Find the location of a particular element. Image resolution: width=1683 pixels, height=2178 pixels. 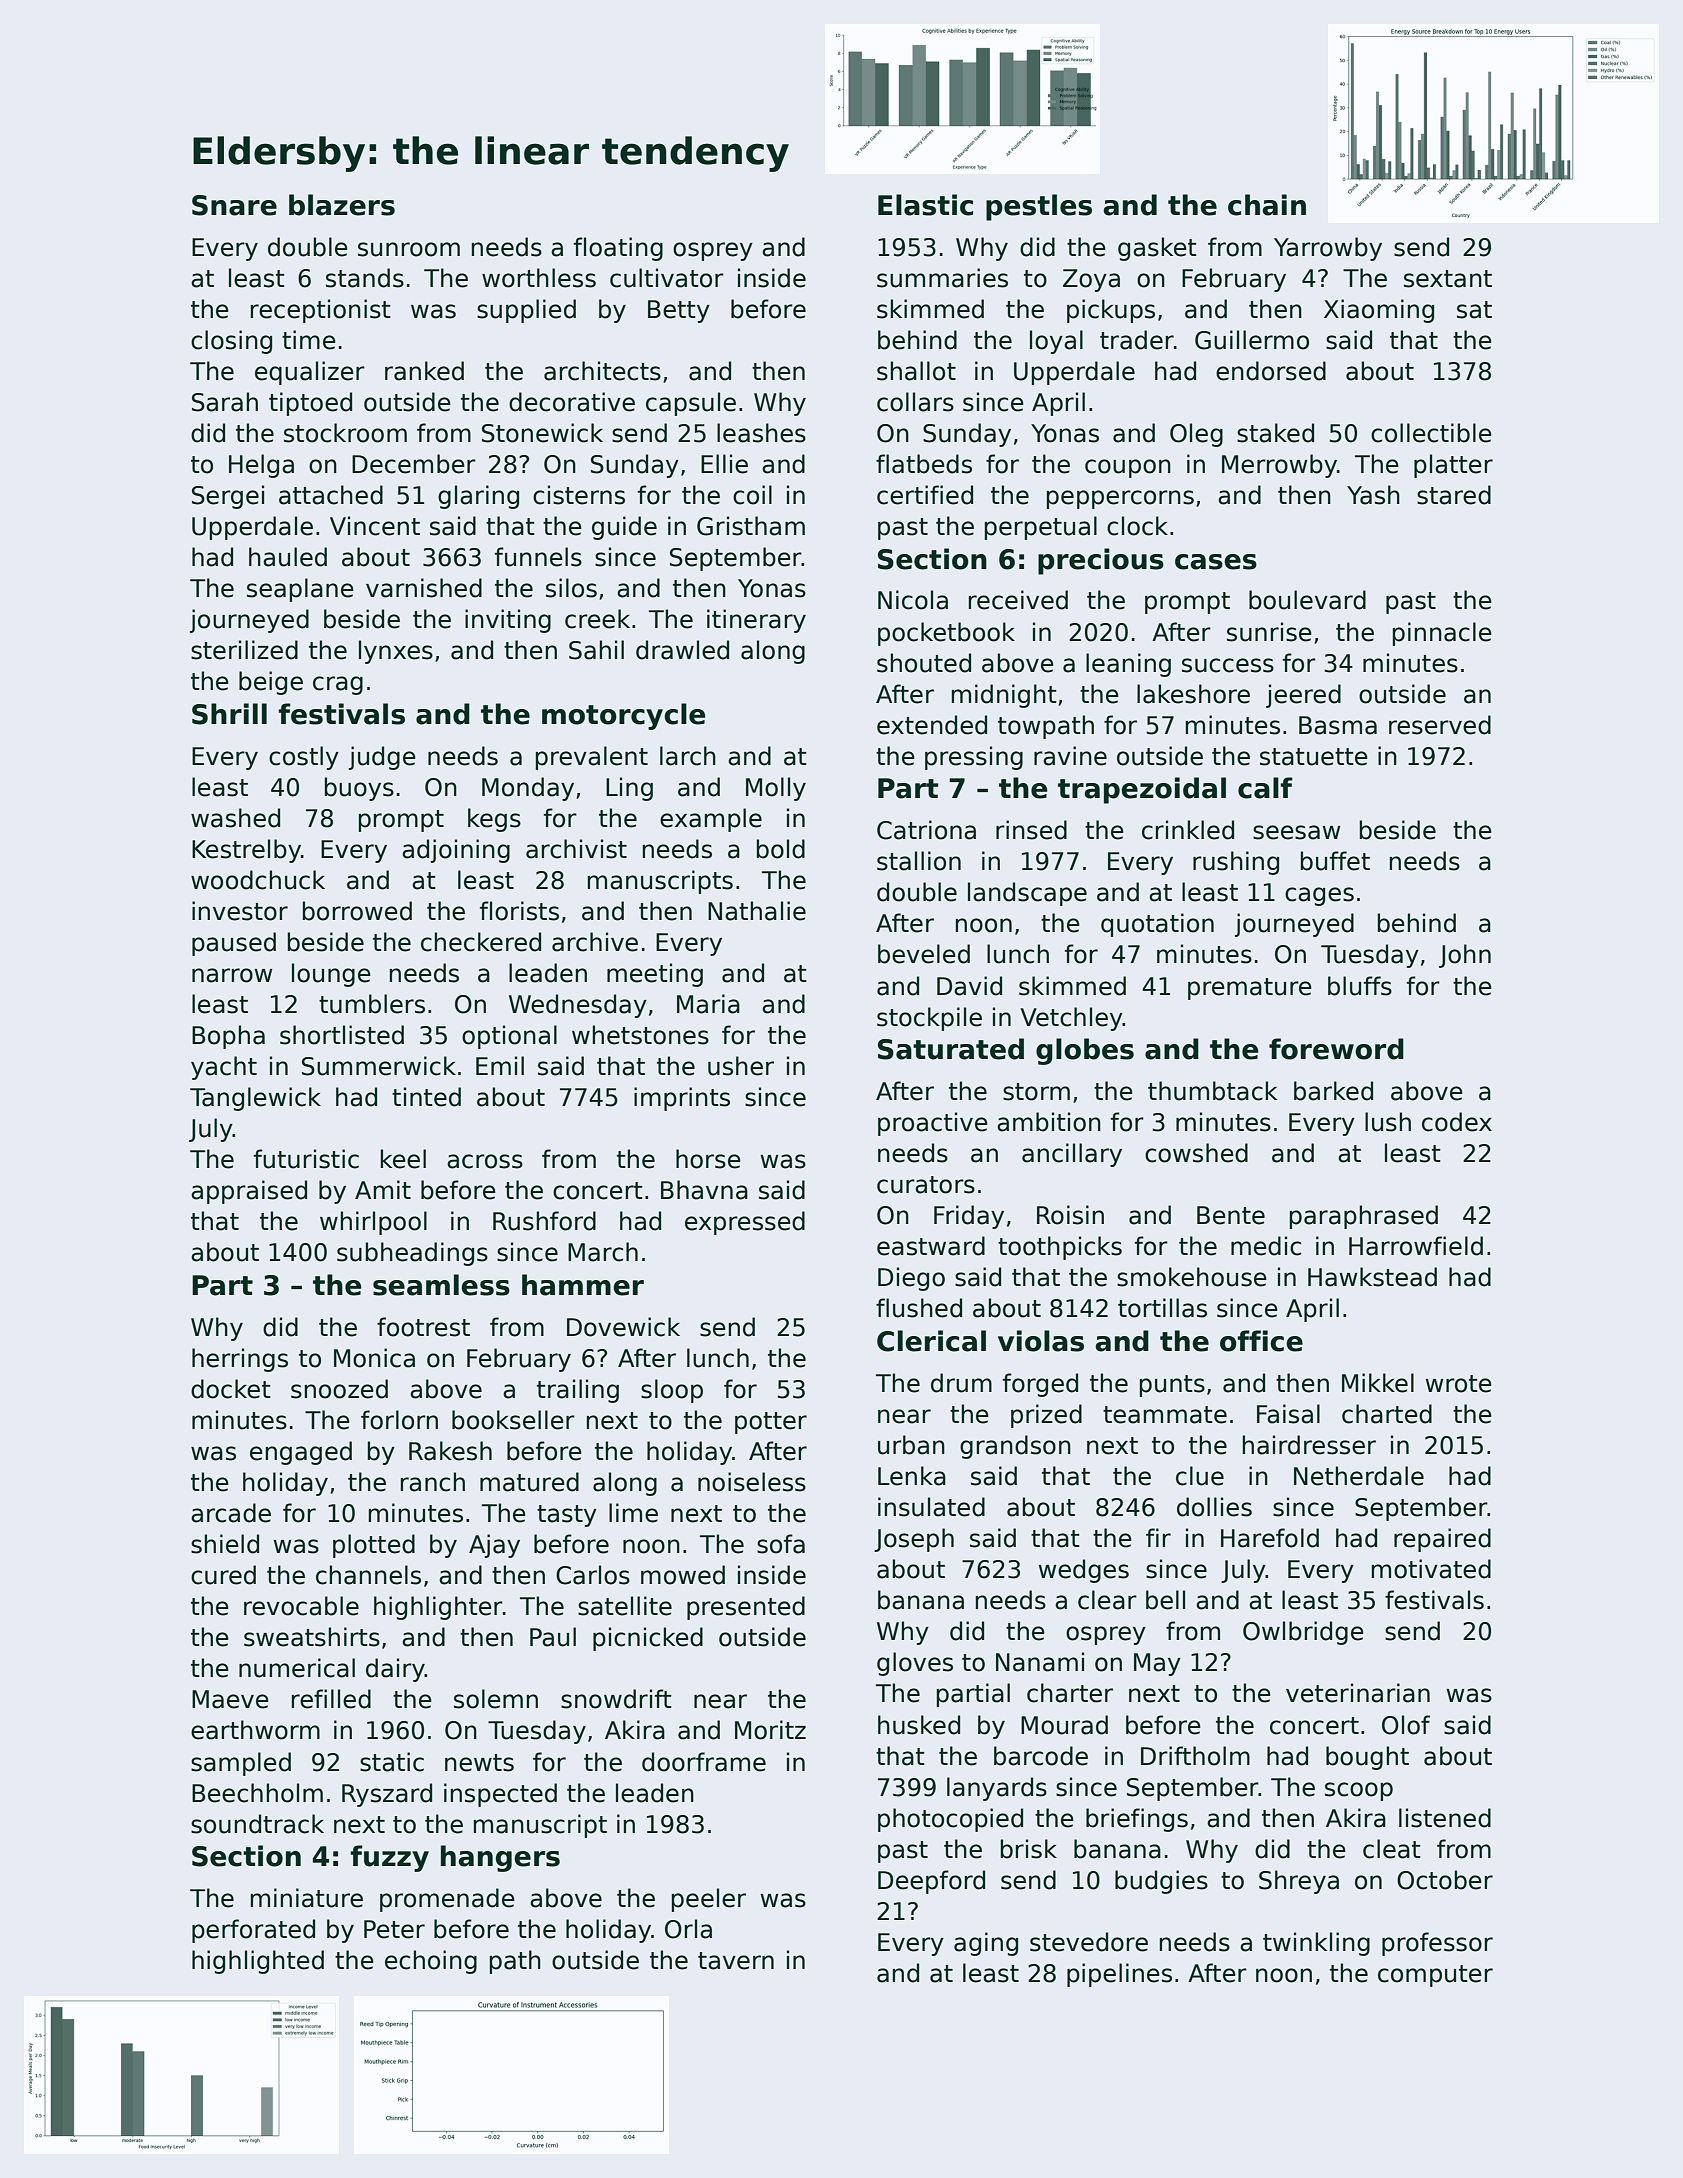

gasket is located at coordinates (1157, 249).
